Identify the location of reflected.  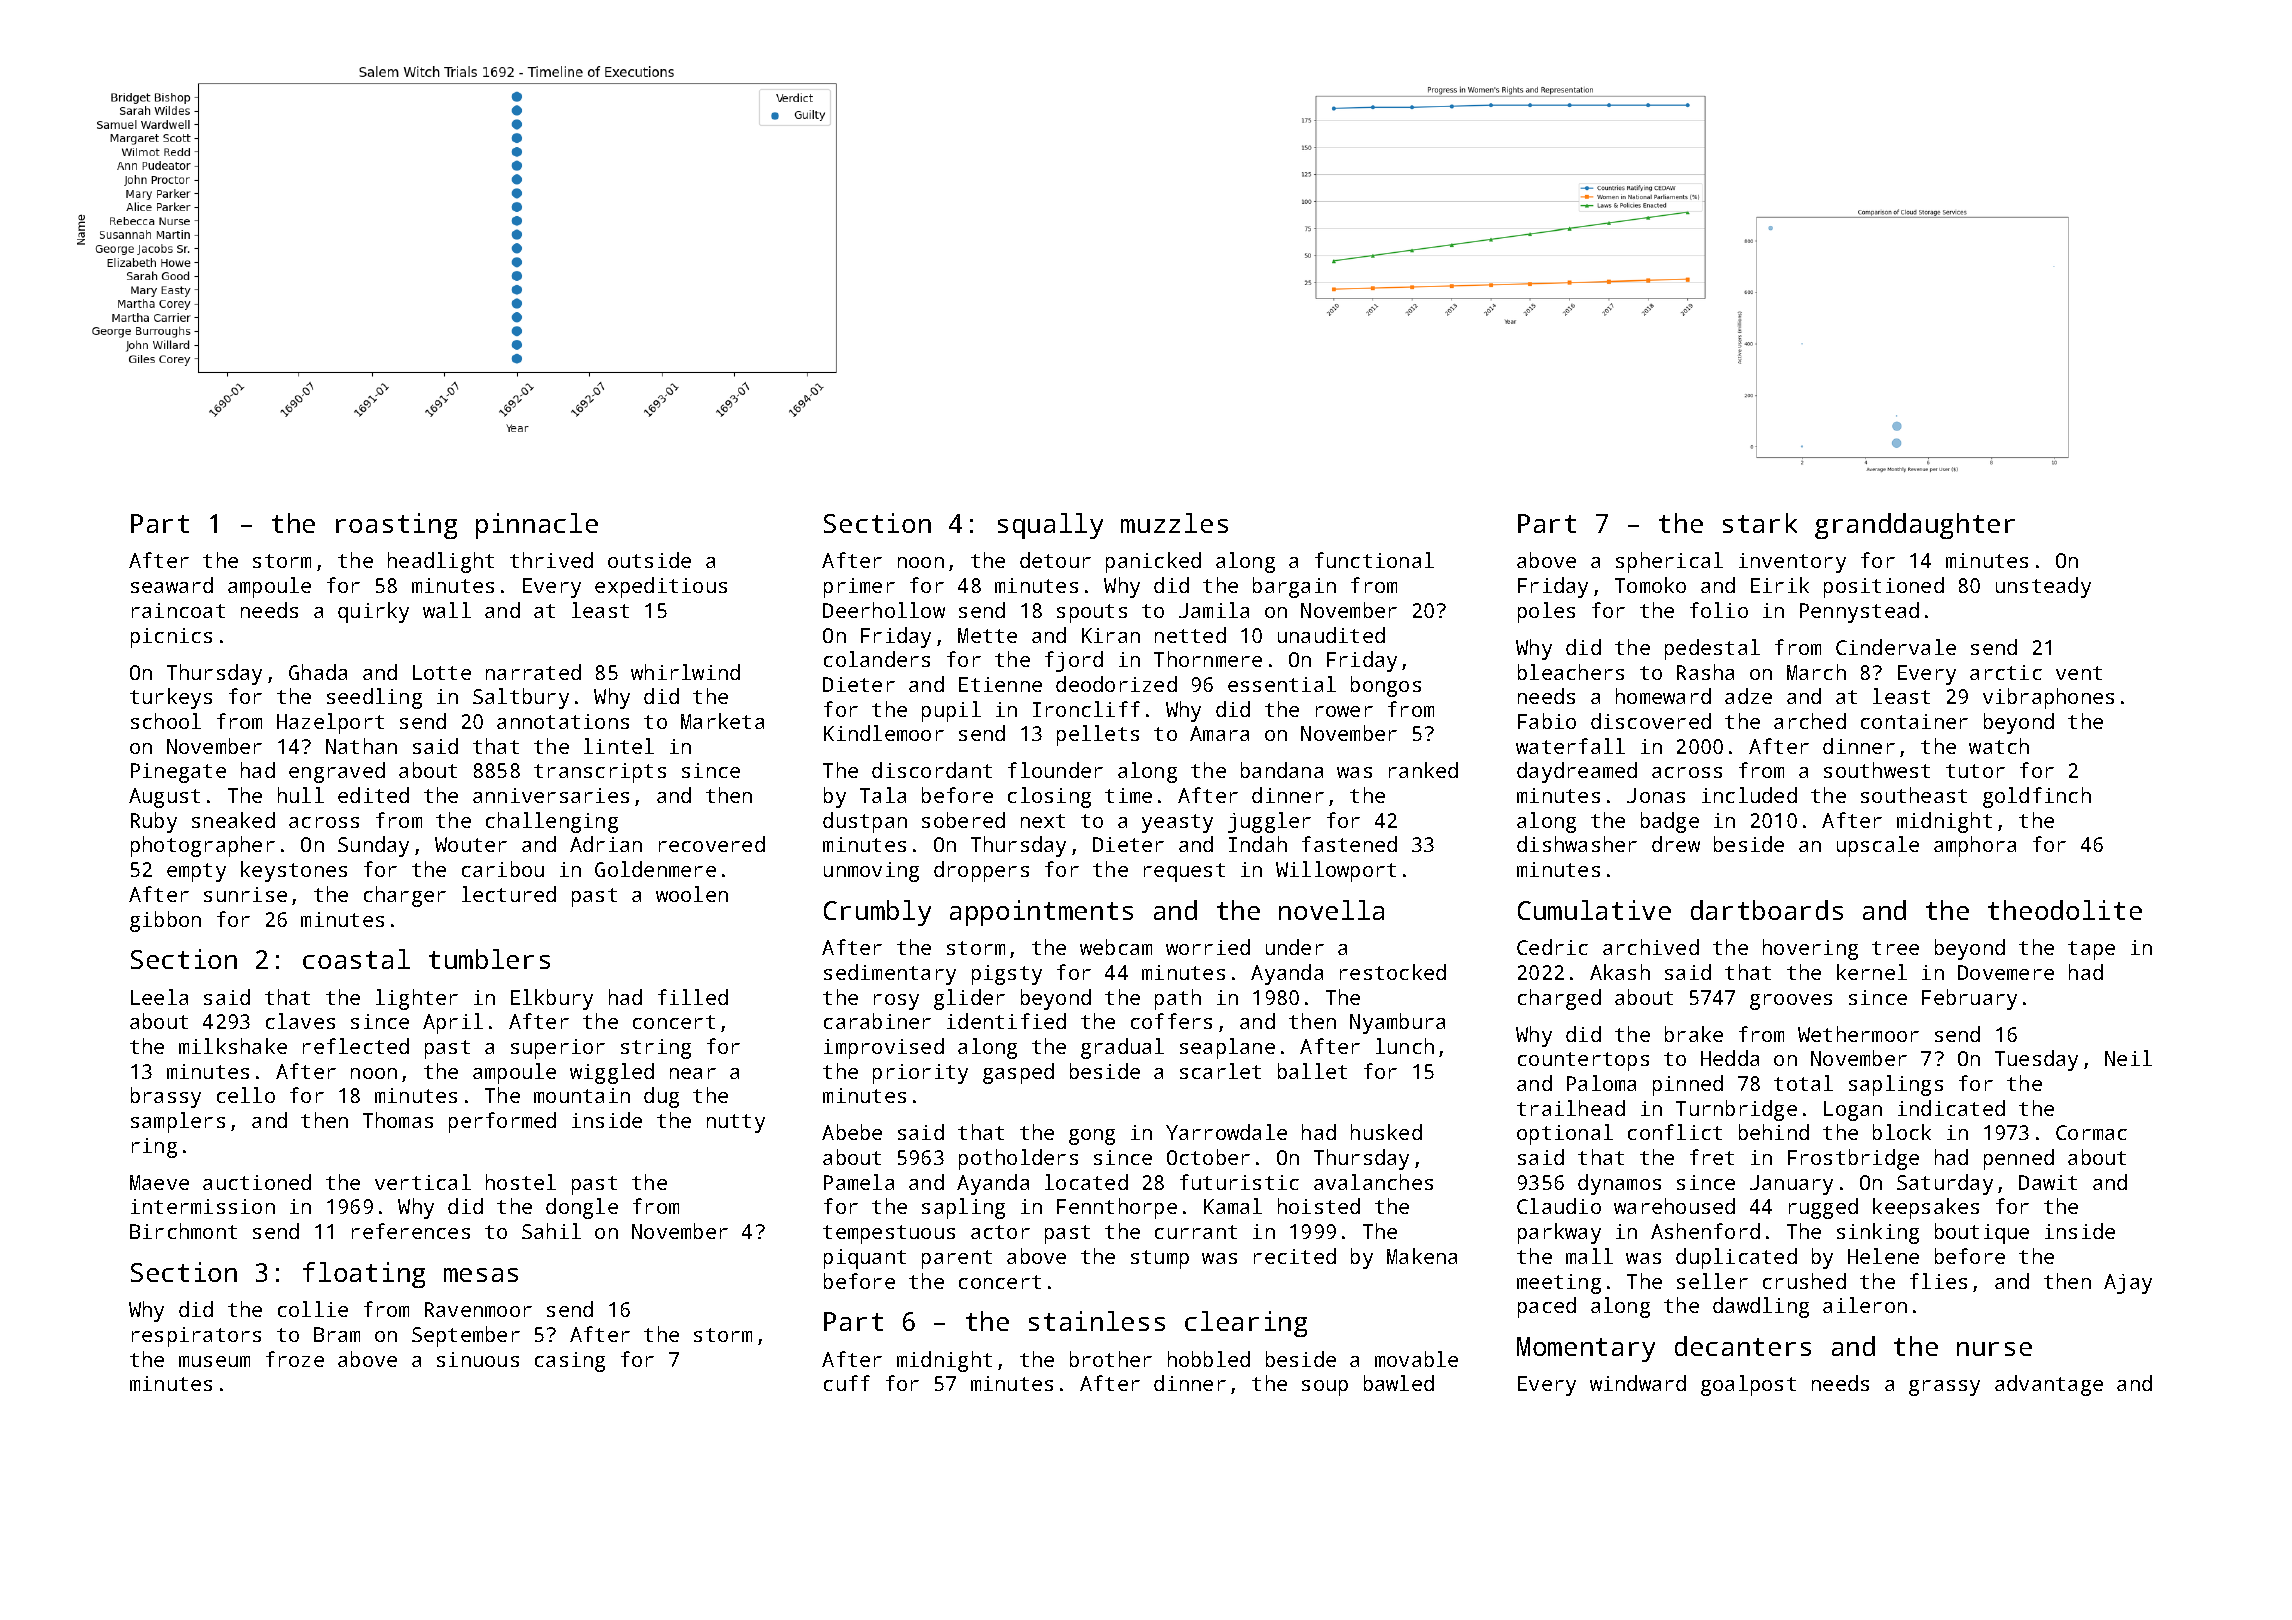
(356, 1046).
